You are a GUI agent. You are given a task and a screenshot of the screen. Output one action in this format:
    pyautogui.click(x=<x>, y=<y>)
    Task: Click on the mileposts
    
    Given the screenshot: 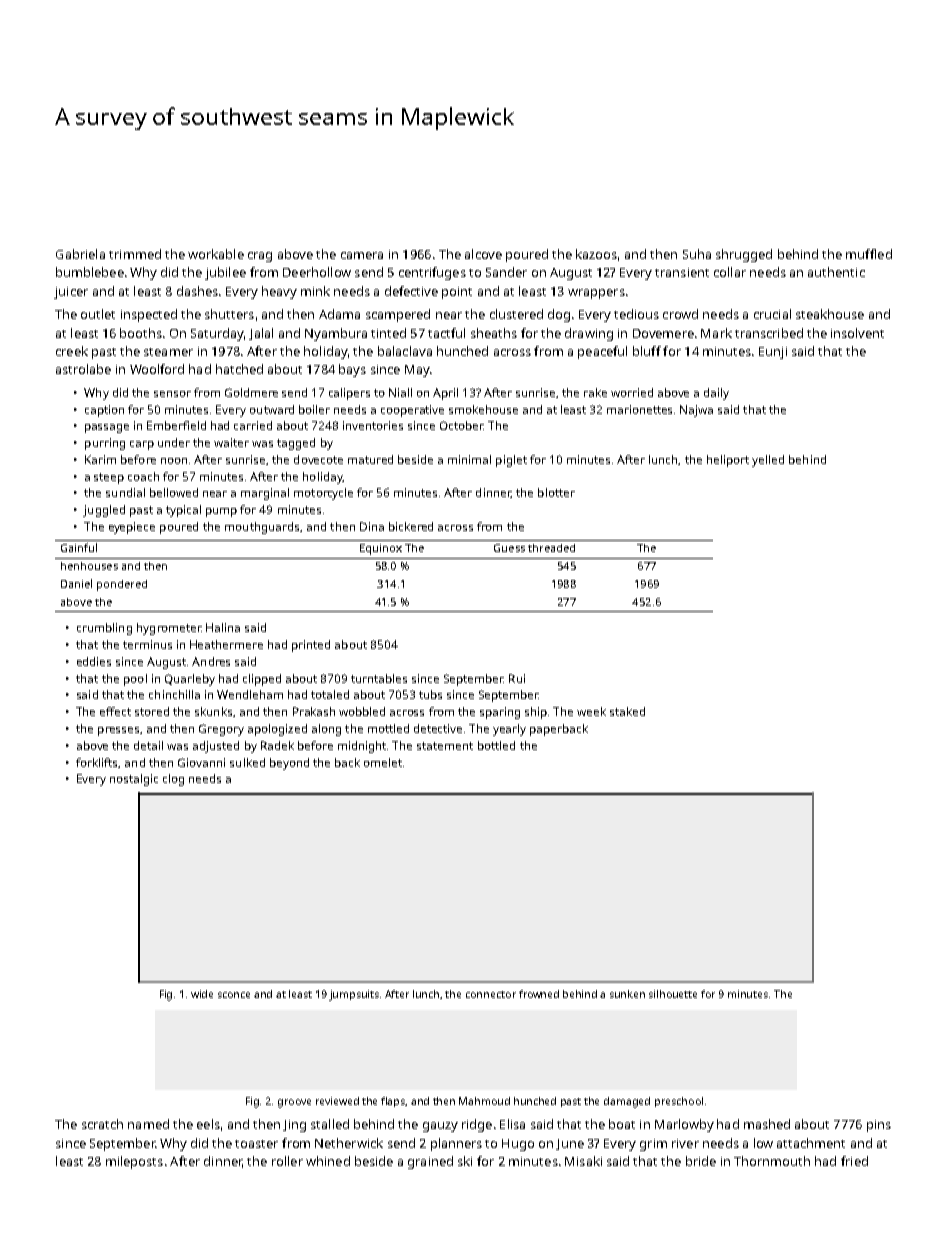 What is the action you would take?
    pyautogui.click(x=134, y=1162)
